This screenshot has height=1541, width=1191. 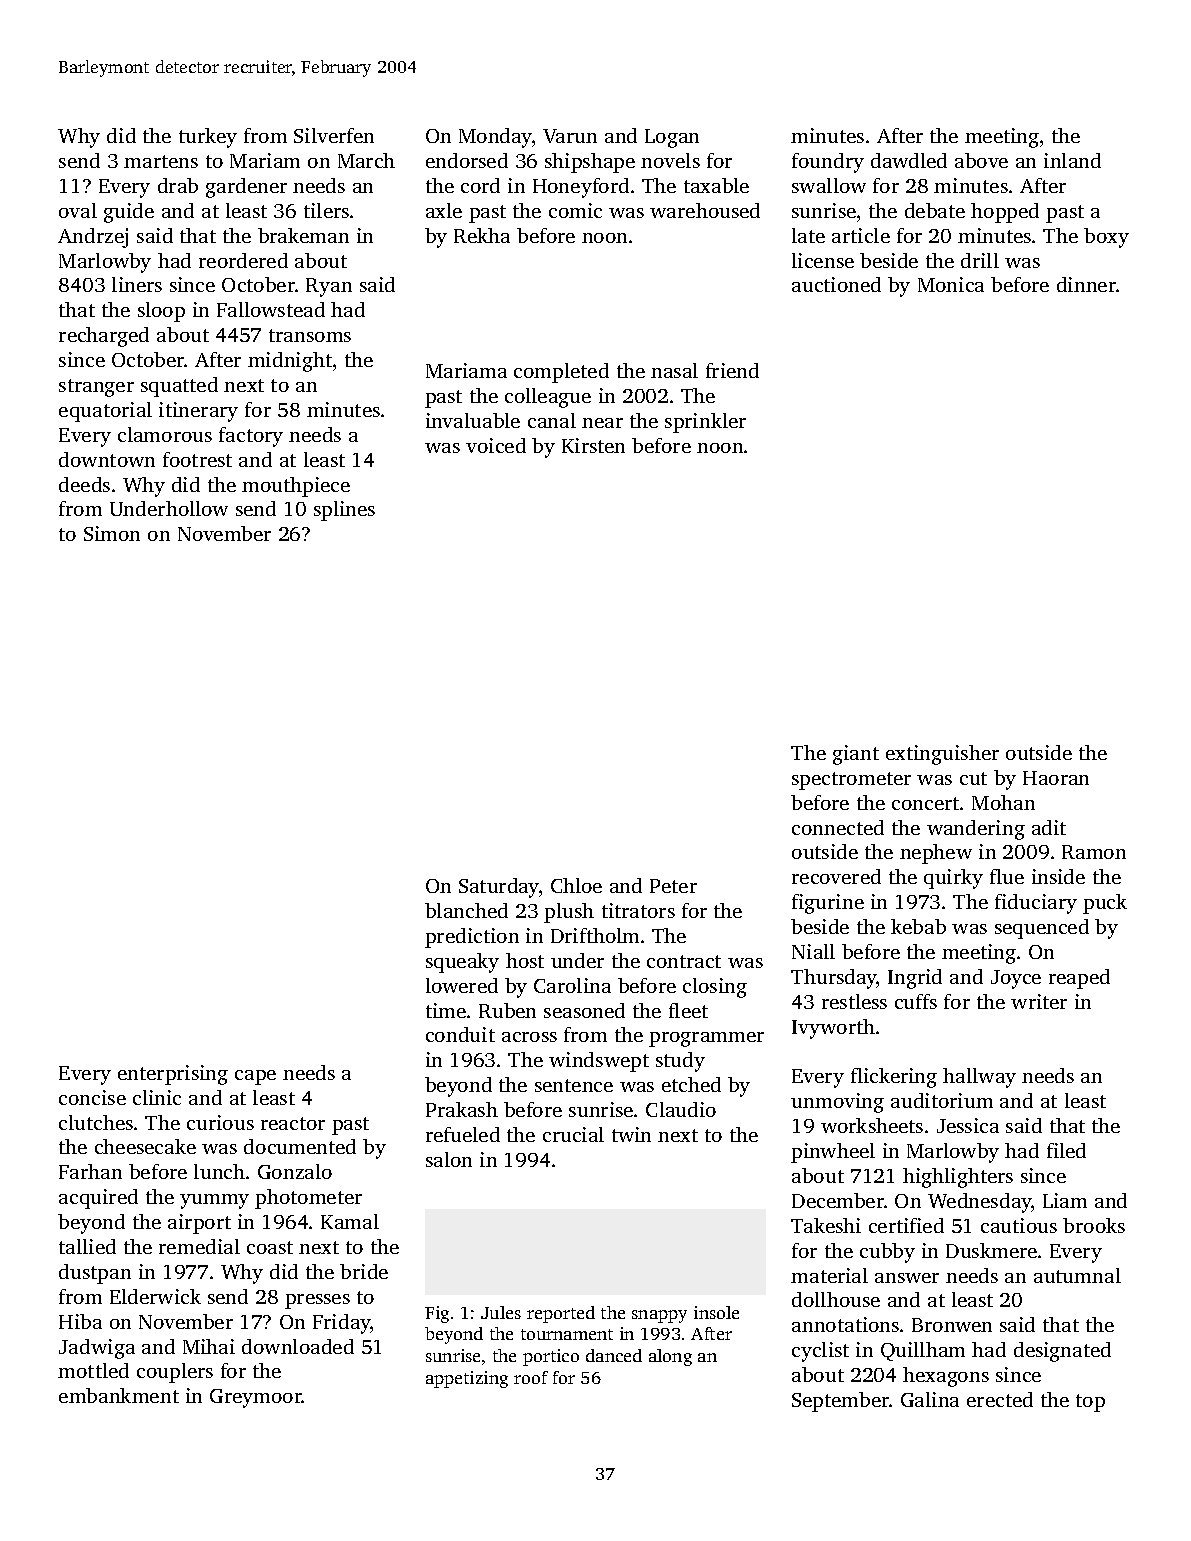 I want to click on turkey, so click(x=208, y=138).
